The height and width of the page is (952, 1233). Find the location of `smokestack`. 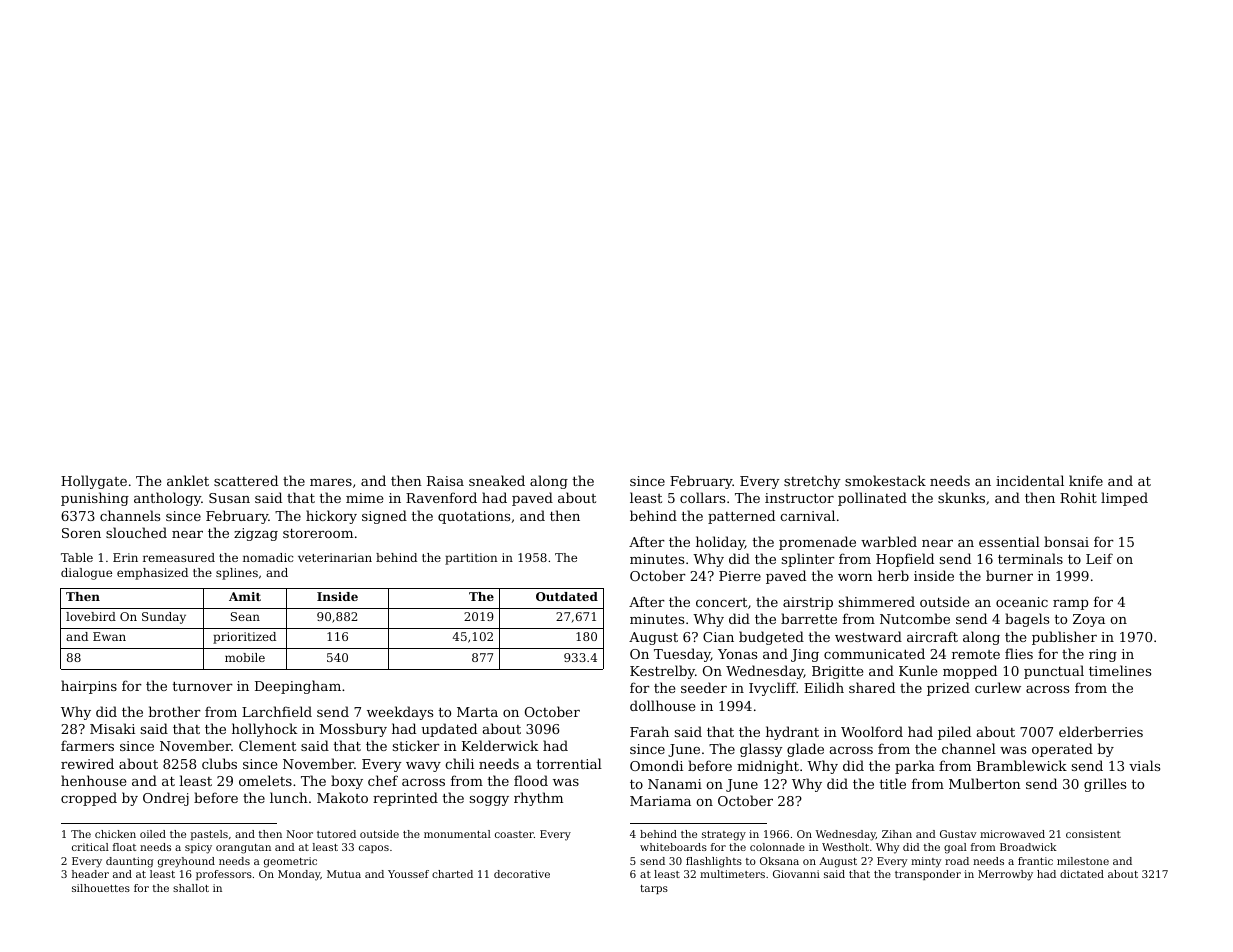

smokestack is located at coordinates (885, 480).
